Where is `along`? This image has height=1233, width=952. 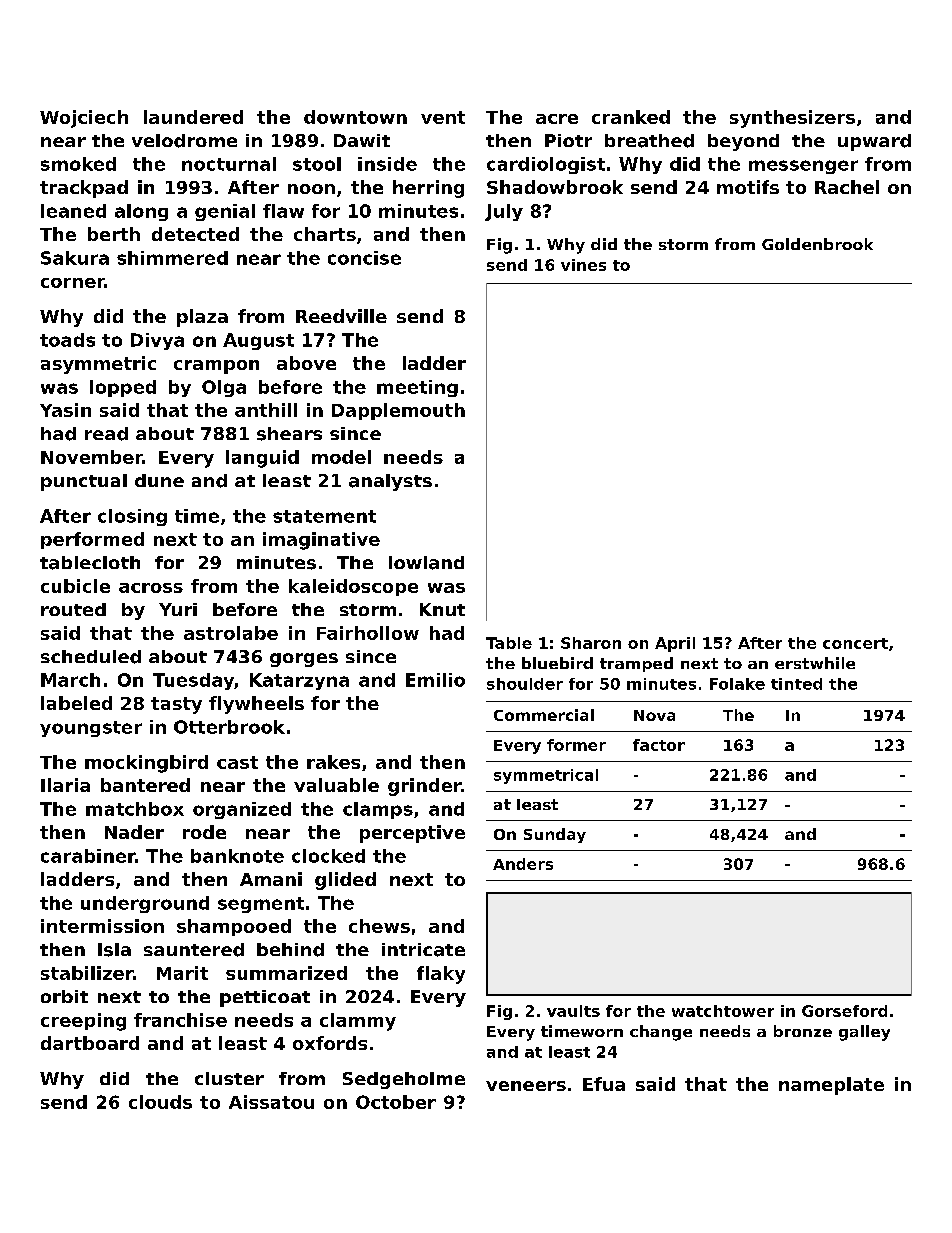 along is located at coordinates (141, 212).
